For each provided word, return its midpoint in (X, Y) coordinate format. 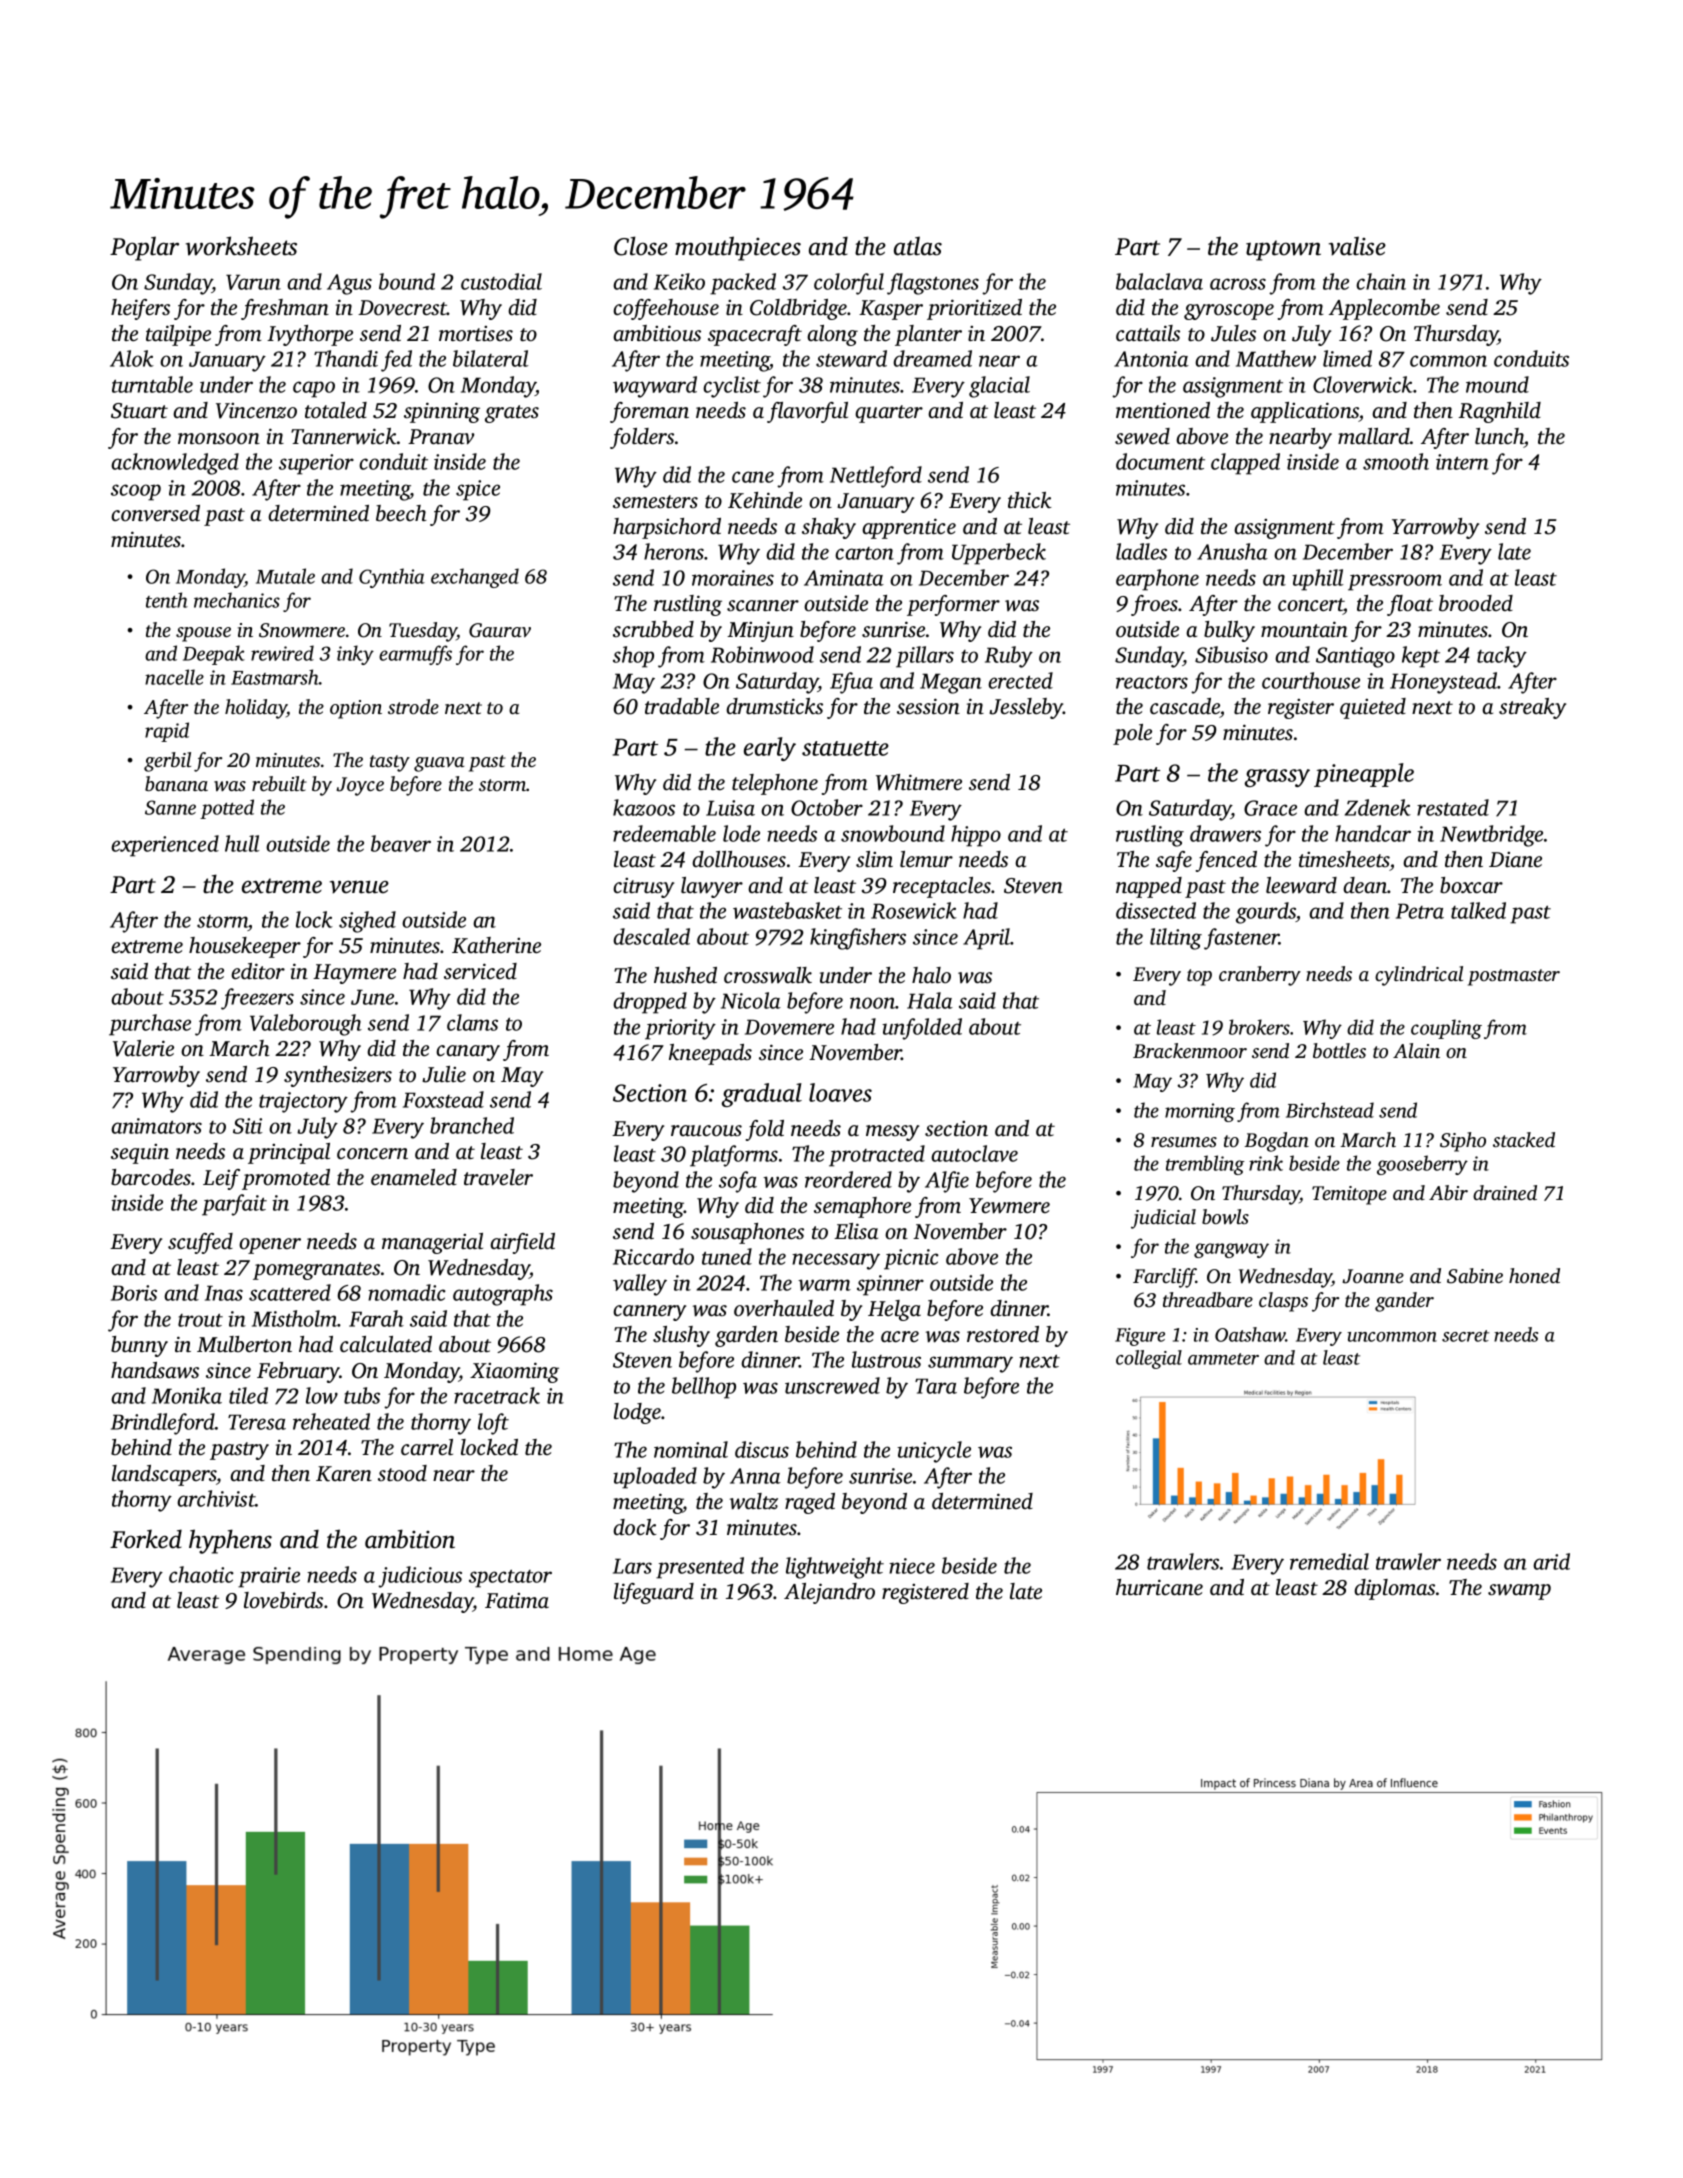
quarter (889, 414)
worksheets (241, 246)
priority (680, 1029)
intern (1462, 462)
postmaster (1514, 977)
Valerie (143, 1048)
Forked (146, 1539)
